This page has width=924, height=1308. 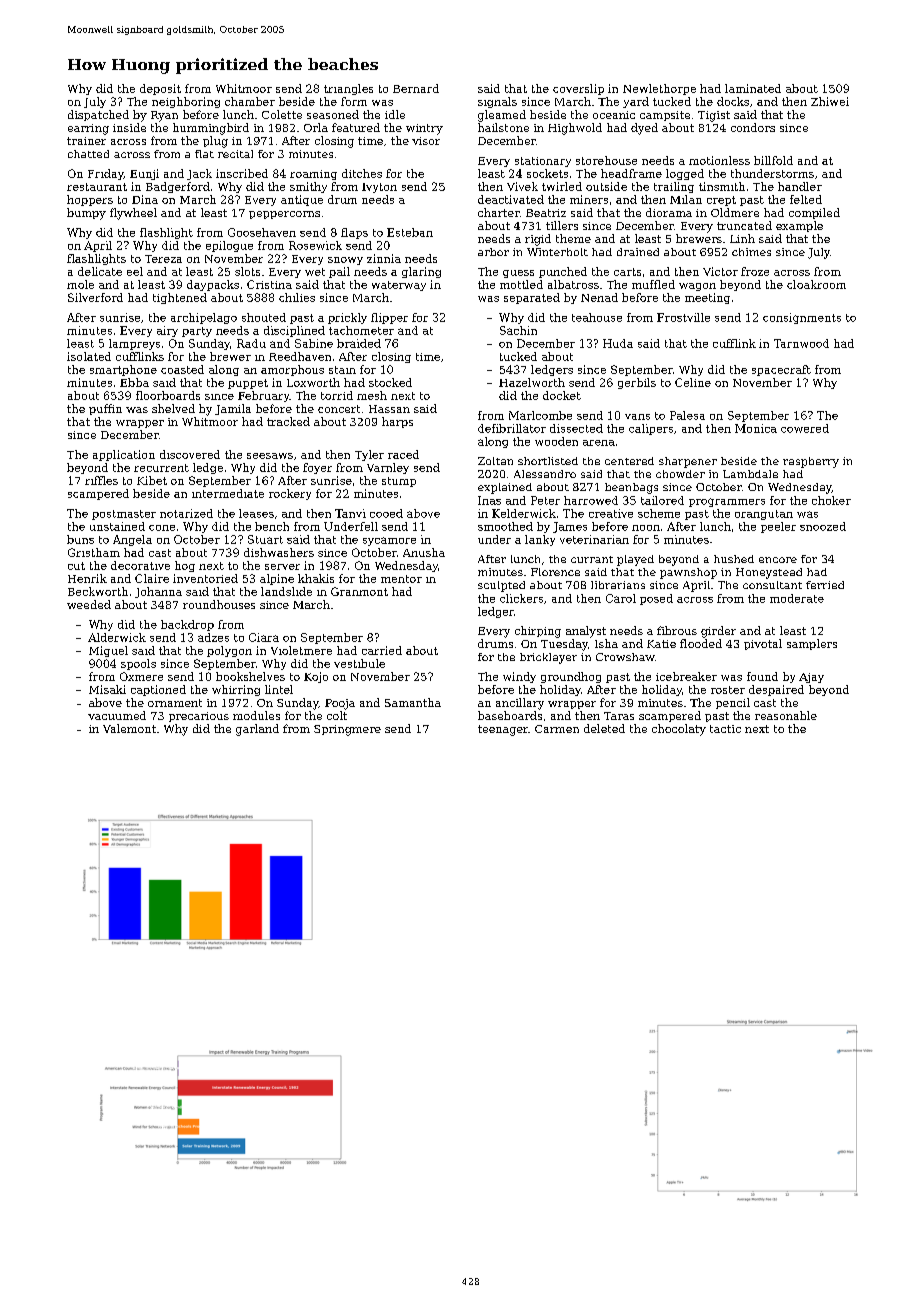 I want to click on roster, so click(x=728, y=690).
